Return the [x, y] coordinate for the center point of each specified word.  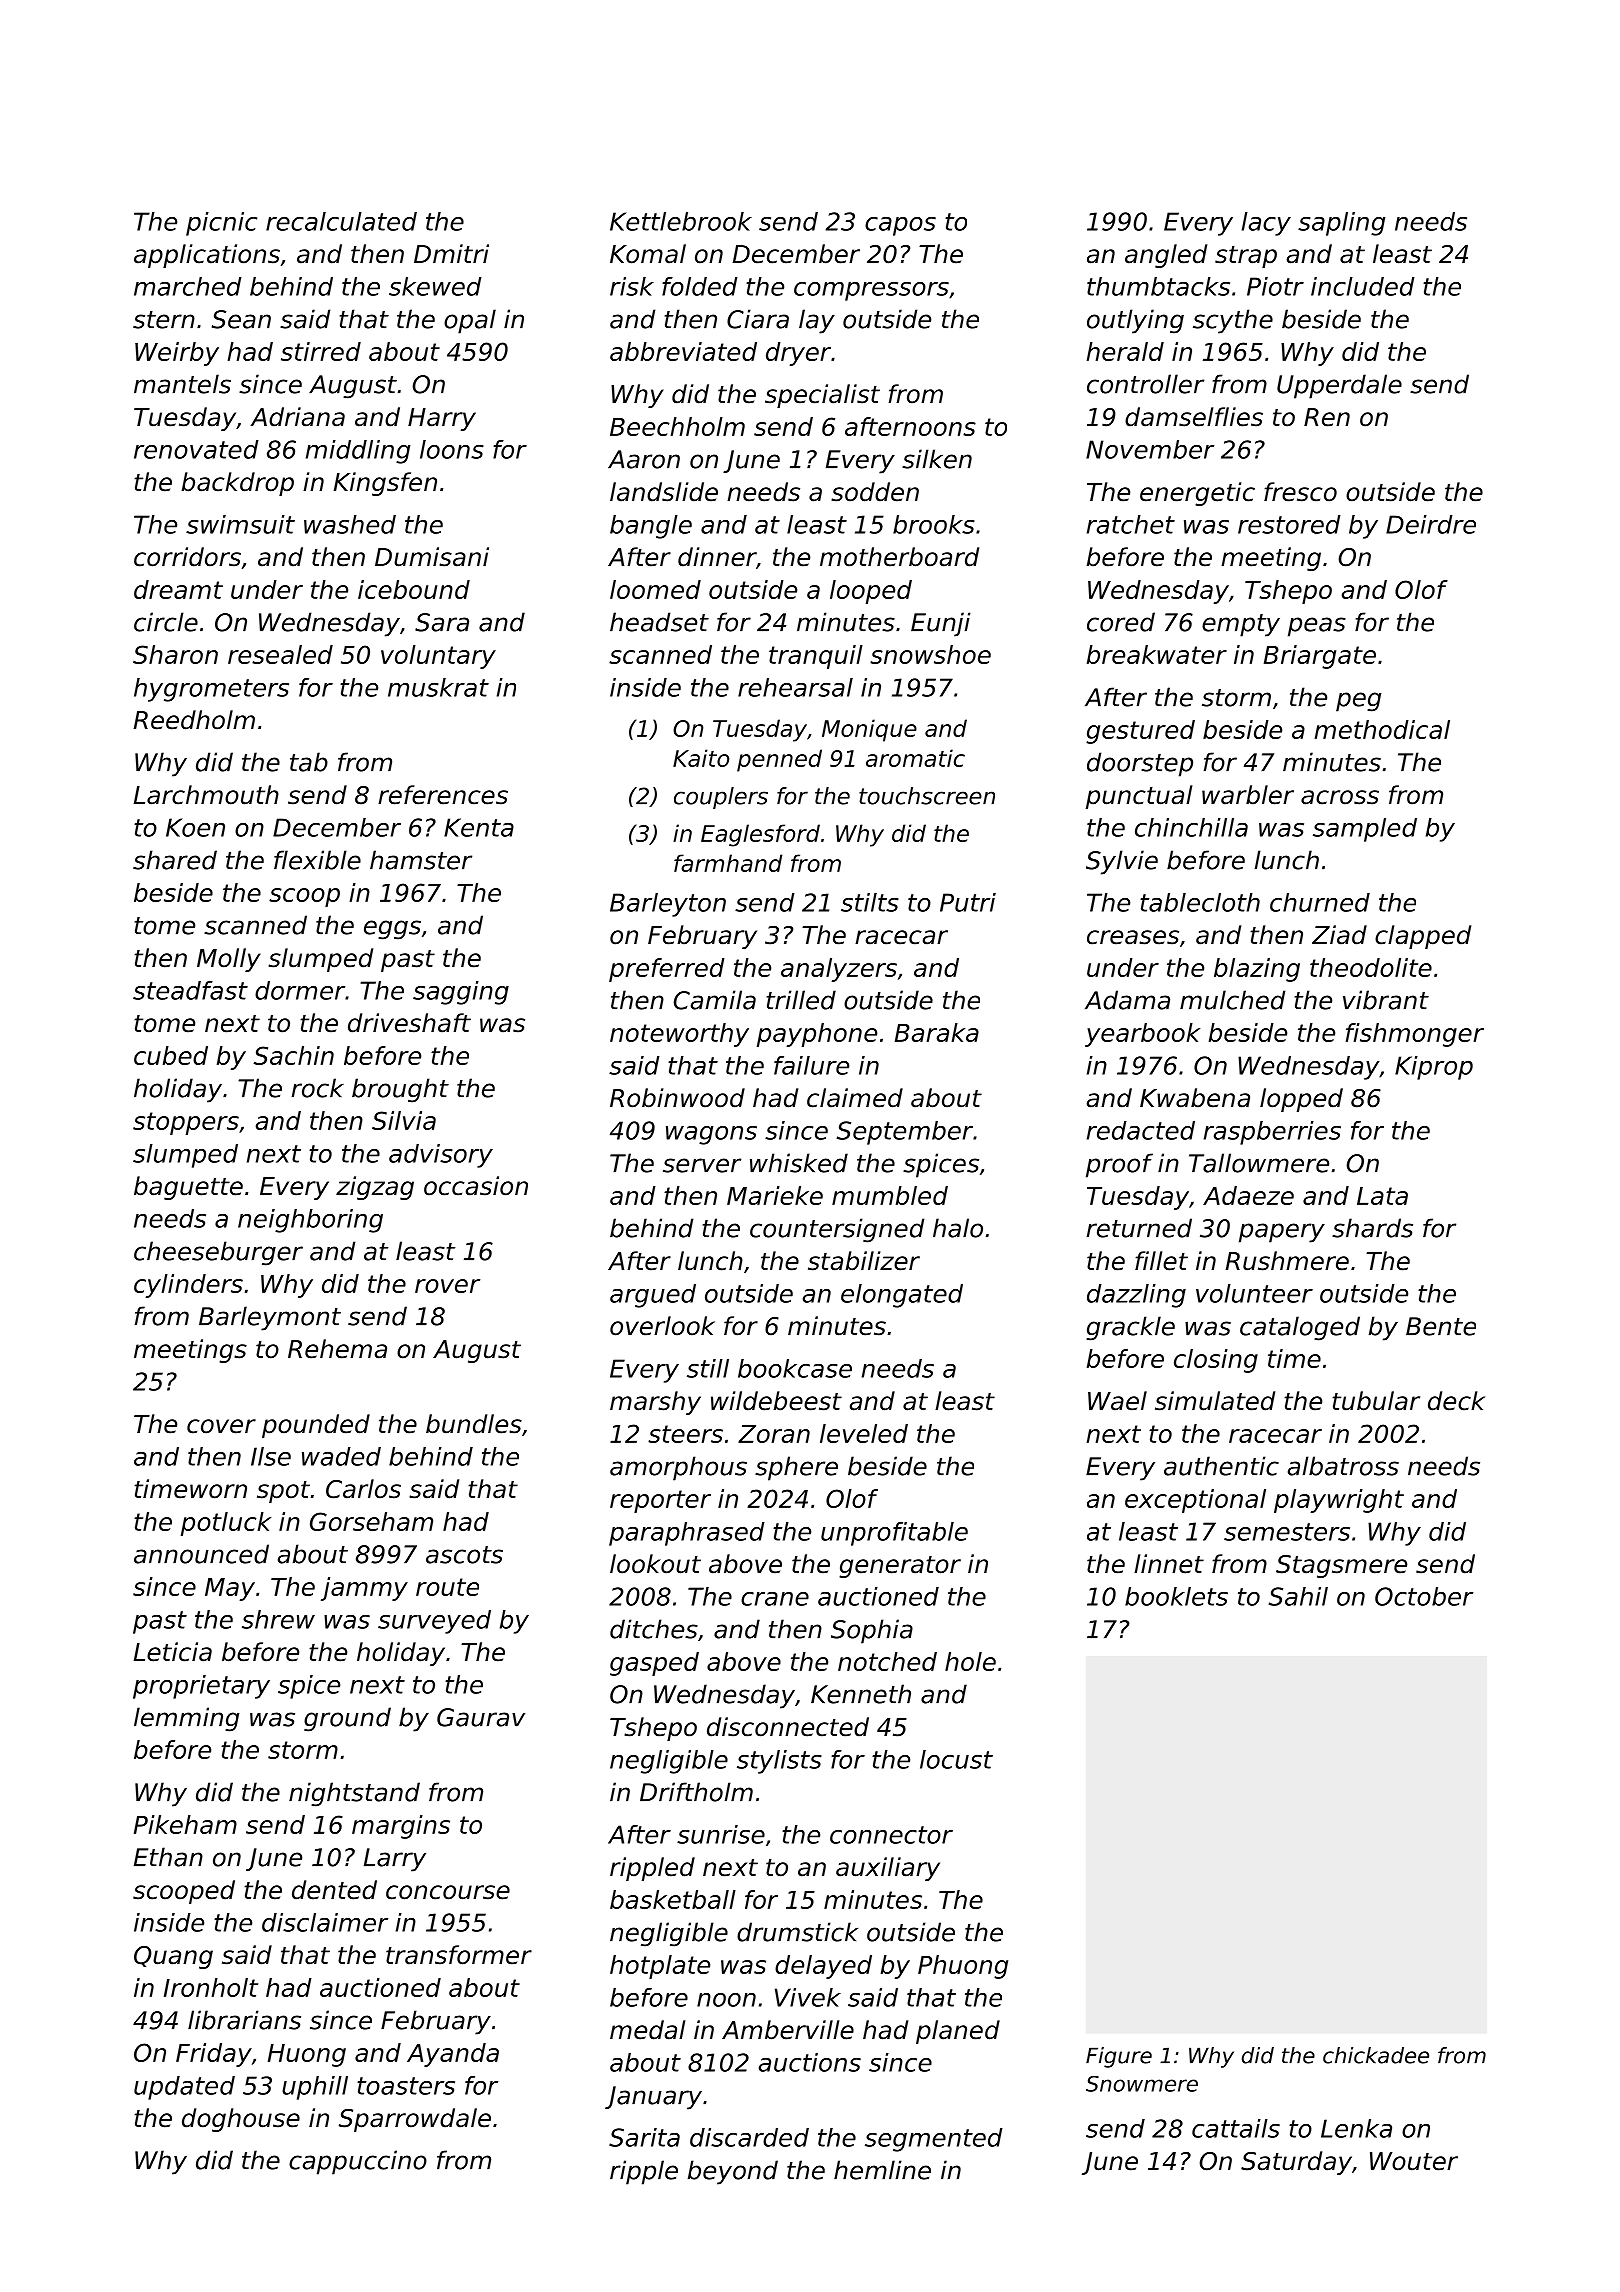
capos [900, 226]
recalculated [341, 221]
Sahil [1298, 1596]
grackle [1130, 1328]
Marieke [775, 1195]
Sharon [175, 654]
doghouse [241, 2120]
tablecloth [1200, 902]
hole [970, 1661]
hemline [882, 2170]
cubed [171, 1055]
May [230, 1589]
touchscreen [927, 796]
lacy [1266, 224]
